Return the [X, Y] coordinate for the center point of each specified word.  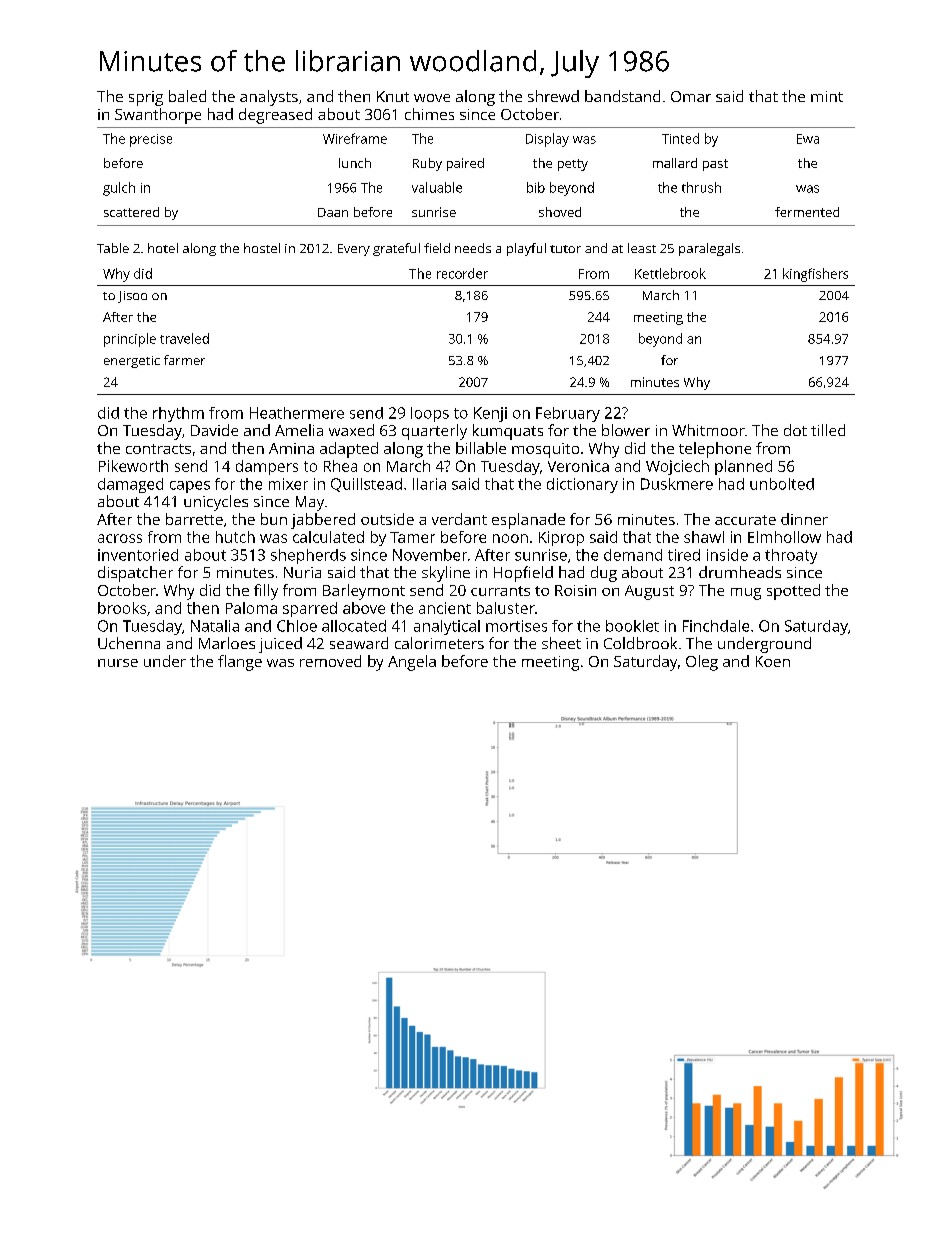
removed [330, 661]
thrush [701, 187]
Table [113, 248]
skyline [446, 574]
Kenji [490, 414]
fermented [807, 212]
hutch [235, 537]
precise [151, 140]
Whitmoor [708, 430]
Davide [214, 430]
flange [240, 663]
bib [536, 187]
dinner [804, 519]
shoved [560, 212]
